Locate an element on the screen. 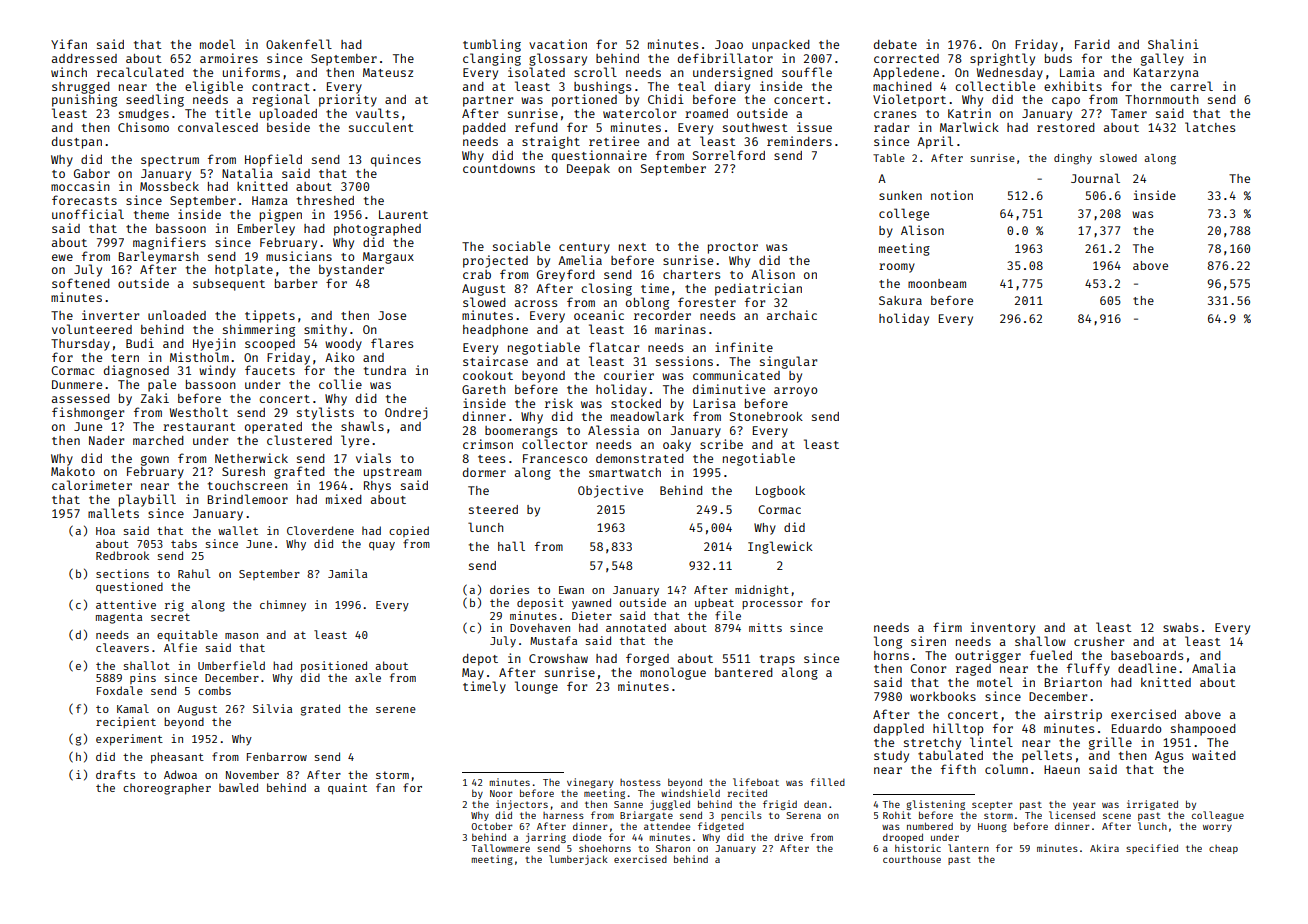  Tallowmere is located at coordinates (501, 848).
